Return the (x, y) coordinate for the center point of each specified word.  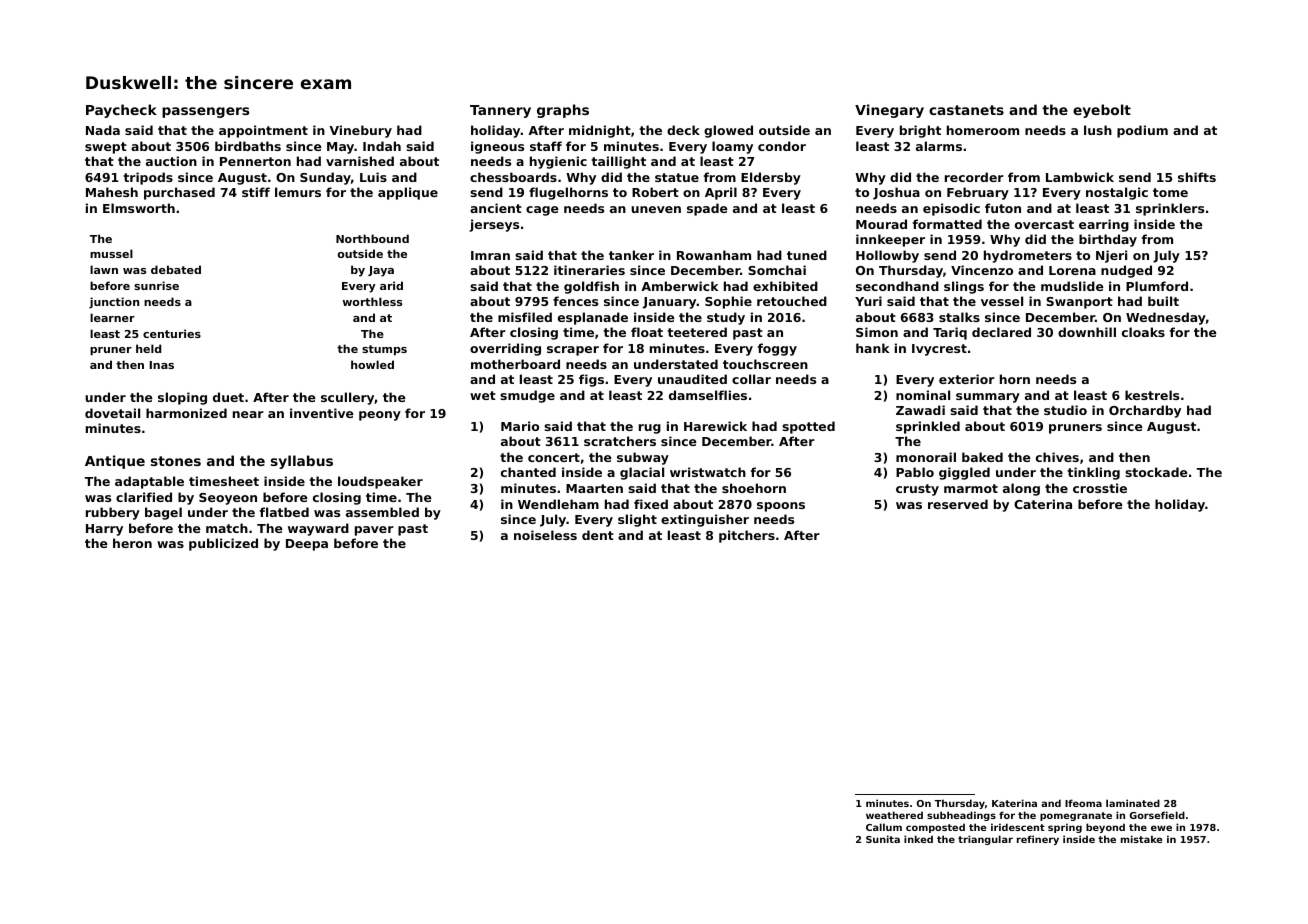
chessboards (513, 177)
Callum (884, 827)
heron (132, 543)
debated (176, 269)
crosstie (1100, 488)
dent (598, 535)
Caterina (1043, 504)
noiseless (545, 535)
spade (707, 209)
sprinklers (1170, 209)
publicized (223, 544)
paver (374, 531)
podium (1142, 131)
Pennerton (255, 161)
